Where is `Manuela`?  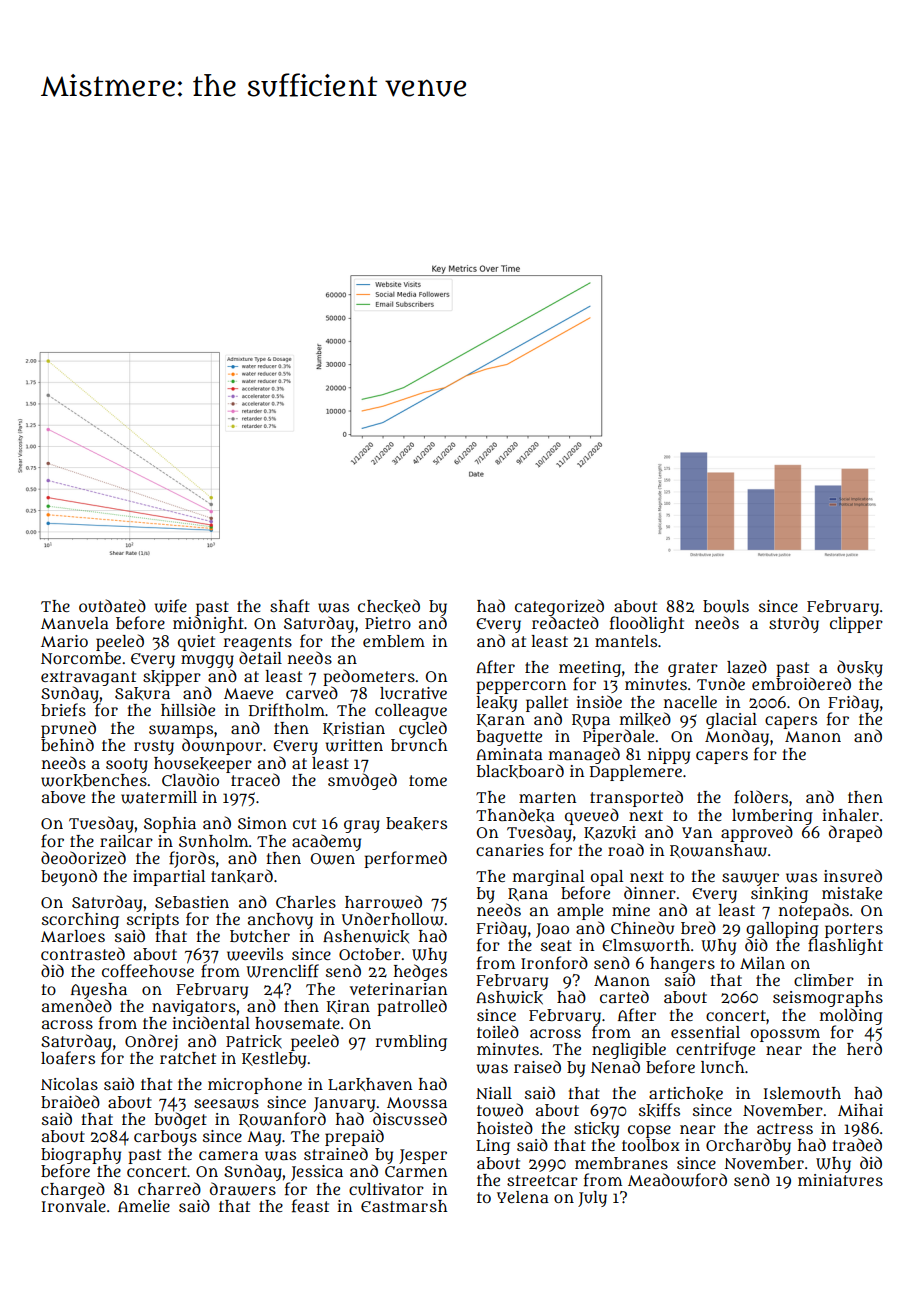
Manuela is located at coordinates (75, 623).
